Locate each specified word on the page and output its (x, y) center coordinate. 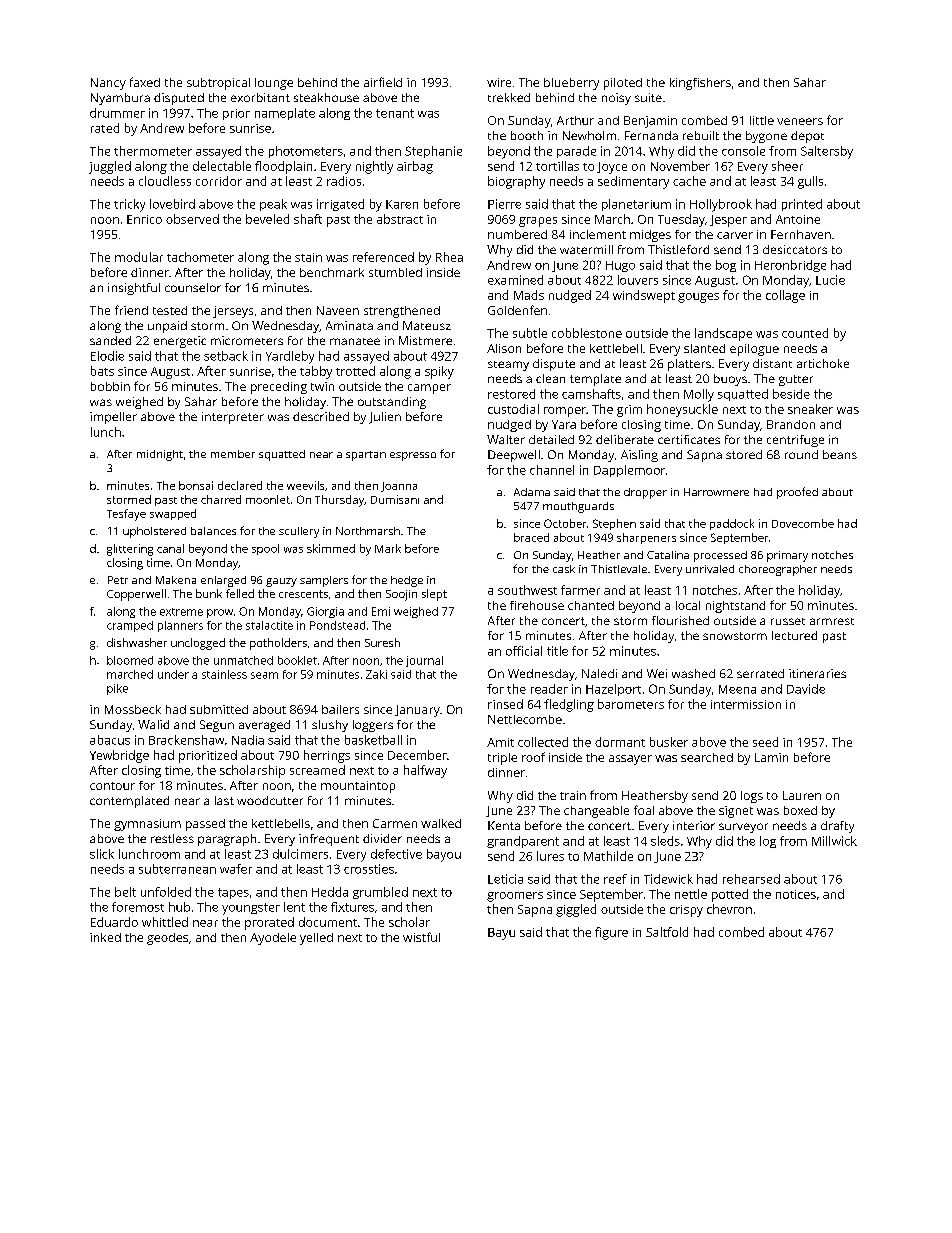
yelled (316, 939)
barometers (631, 704)
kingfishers (700, 84)
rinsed (505, 704)
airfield (383, 82)
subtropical (218, 84)
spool (265, 549)
